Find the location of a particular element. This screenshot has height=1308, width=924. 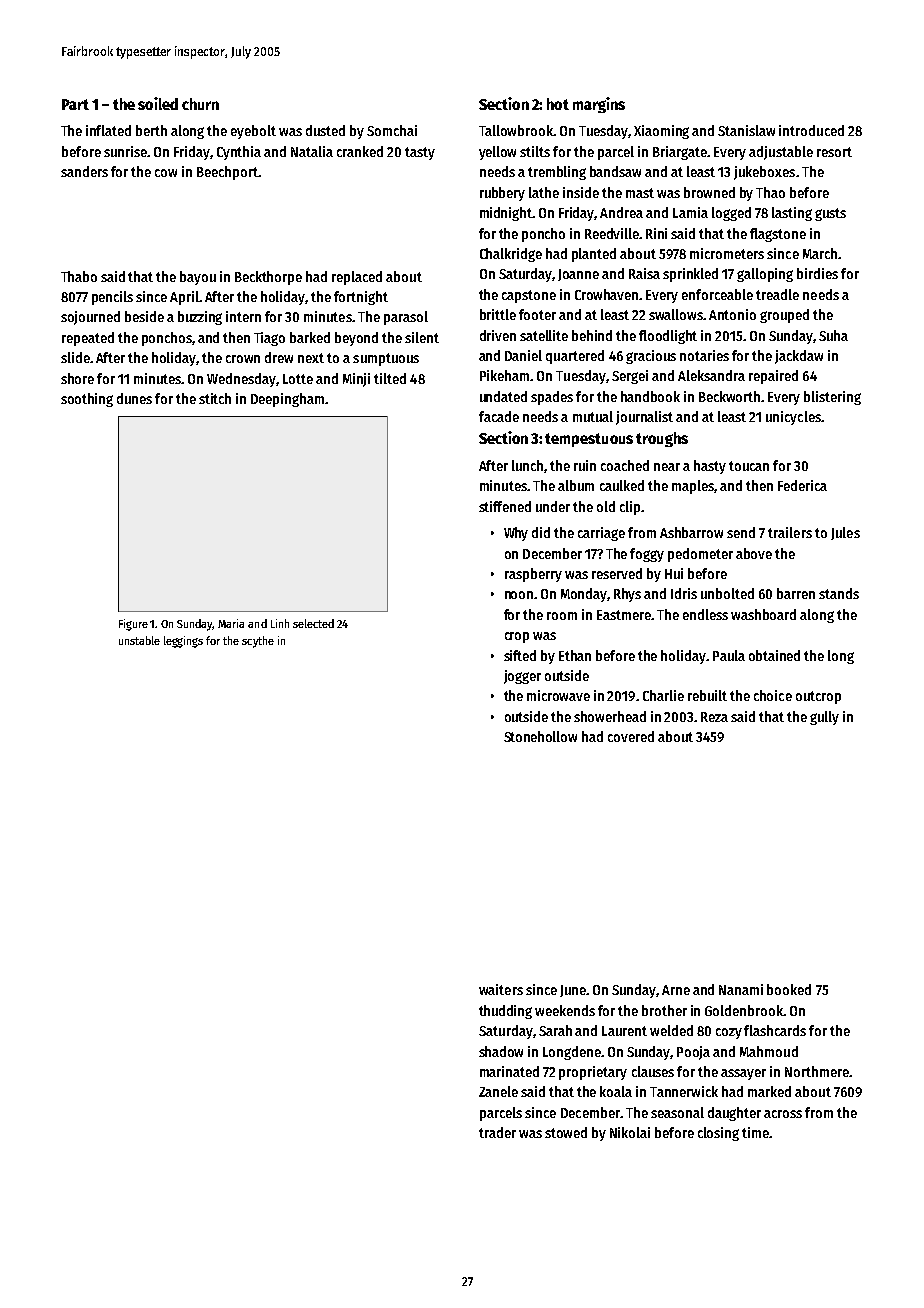

notaries is located at coordinates (704, 355).
